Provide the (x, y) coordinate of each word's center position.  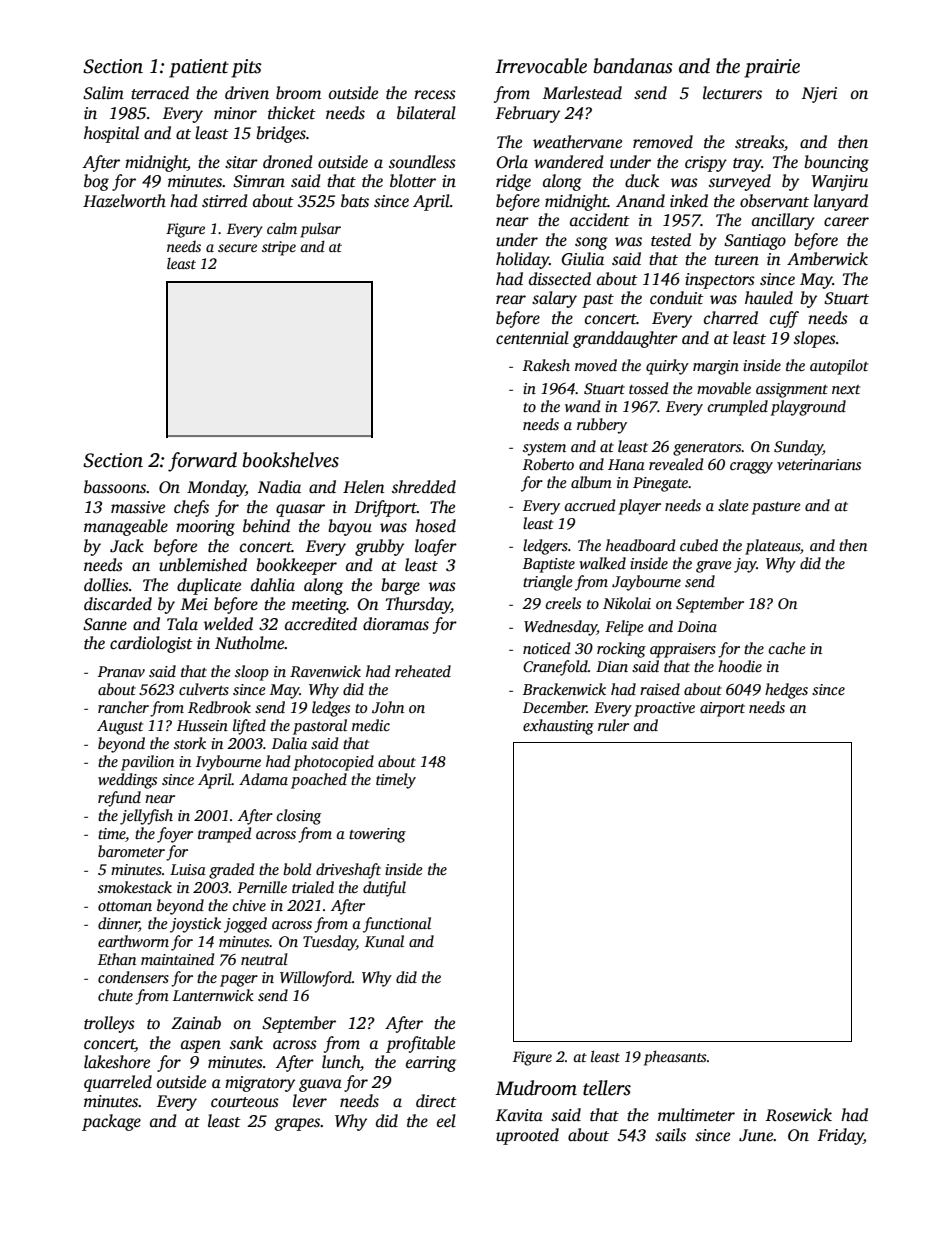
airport (722, 709)
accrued (590, 505)
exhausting (558, 727)
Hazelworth (124, 201)
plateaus (772, 547)
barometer (131, 851)
